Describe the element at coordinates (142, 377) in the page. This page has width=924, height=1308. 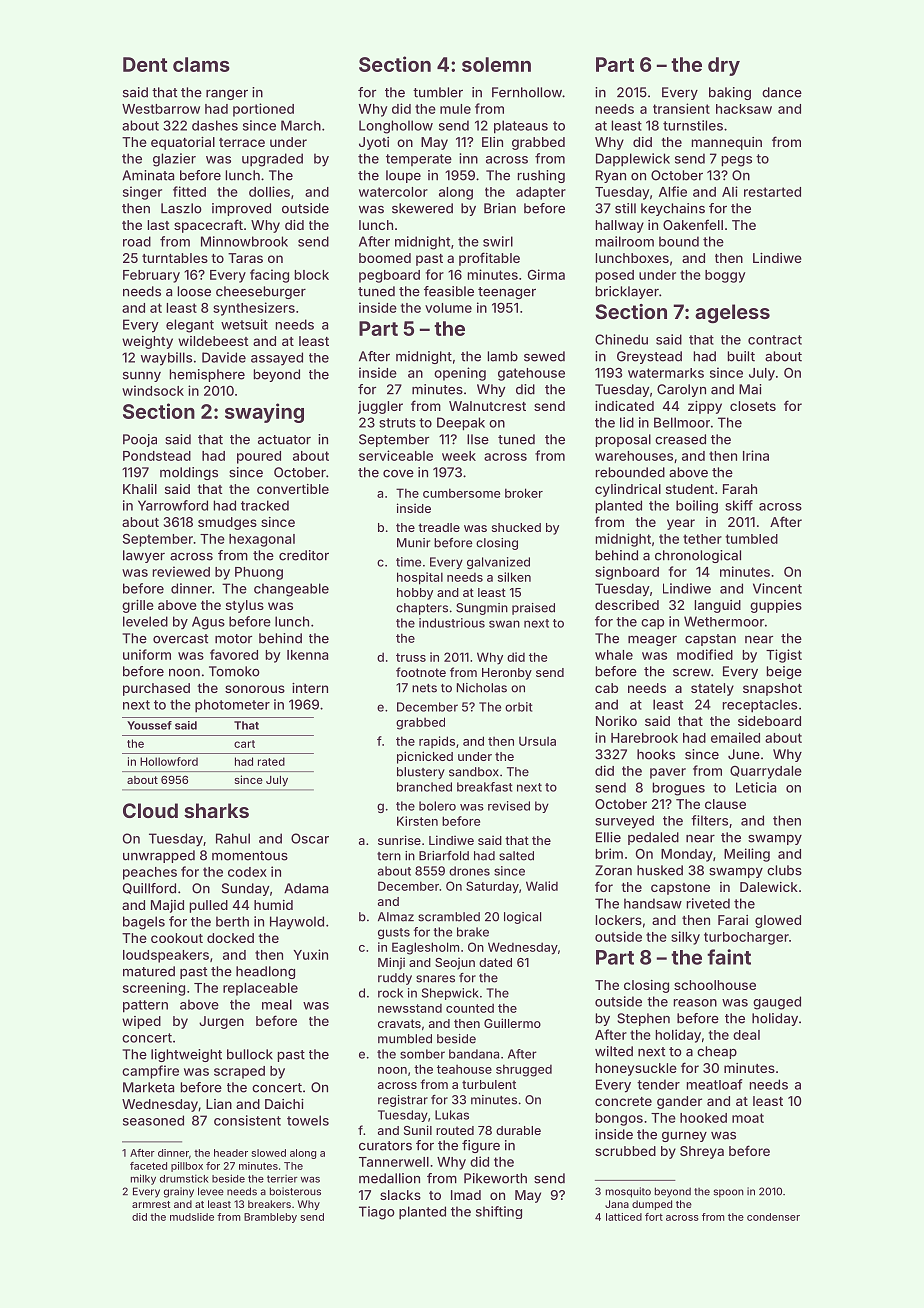
I see `sunny` at that location.
